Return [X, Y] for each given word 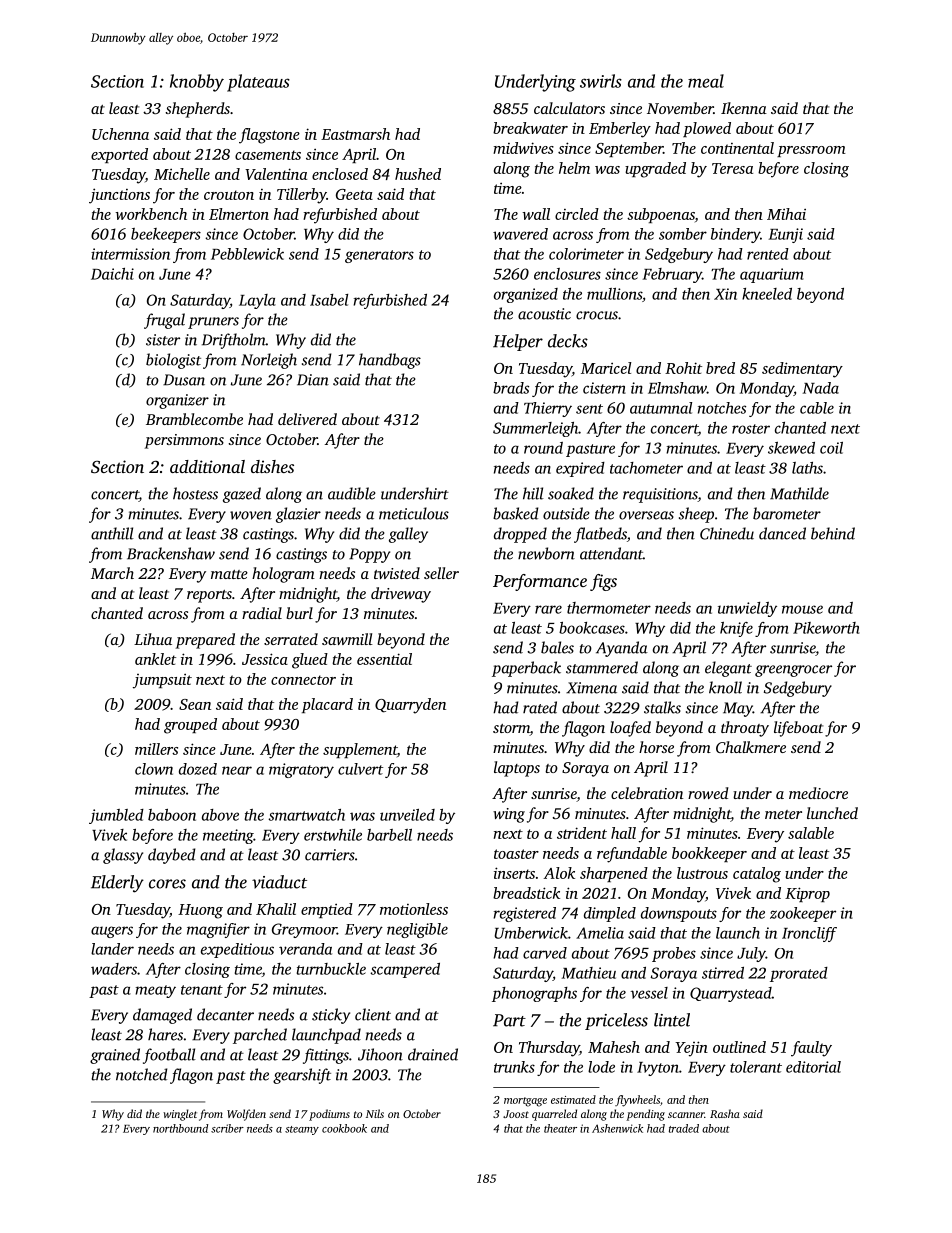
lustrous [702, 873]
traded [684, 1128]
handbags [390, 361]
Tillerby [302, 196]
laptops [517, 769]
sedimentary [802, 370]
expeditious [237, 950]
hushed [418, 174]
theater [560, 1128]
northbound [180, 1128]
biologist [173, 361]
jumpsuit [162, 681]
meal [706, 81]
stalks [662, 707]
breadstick [526, 893]
